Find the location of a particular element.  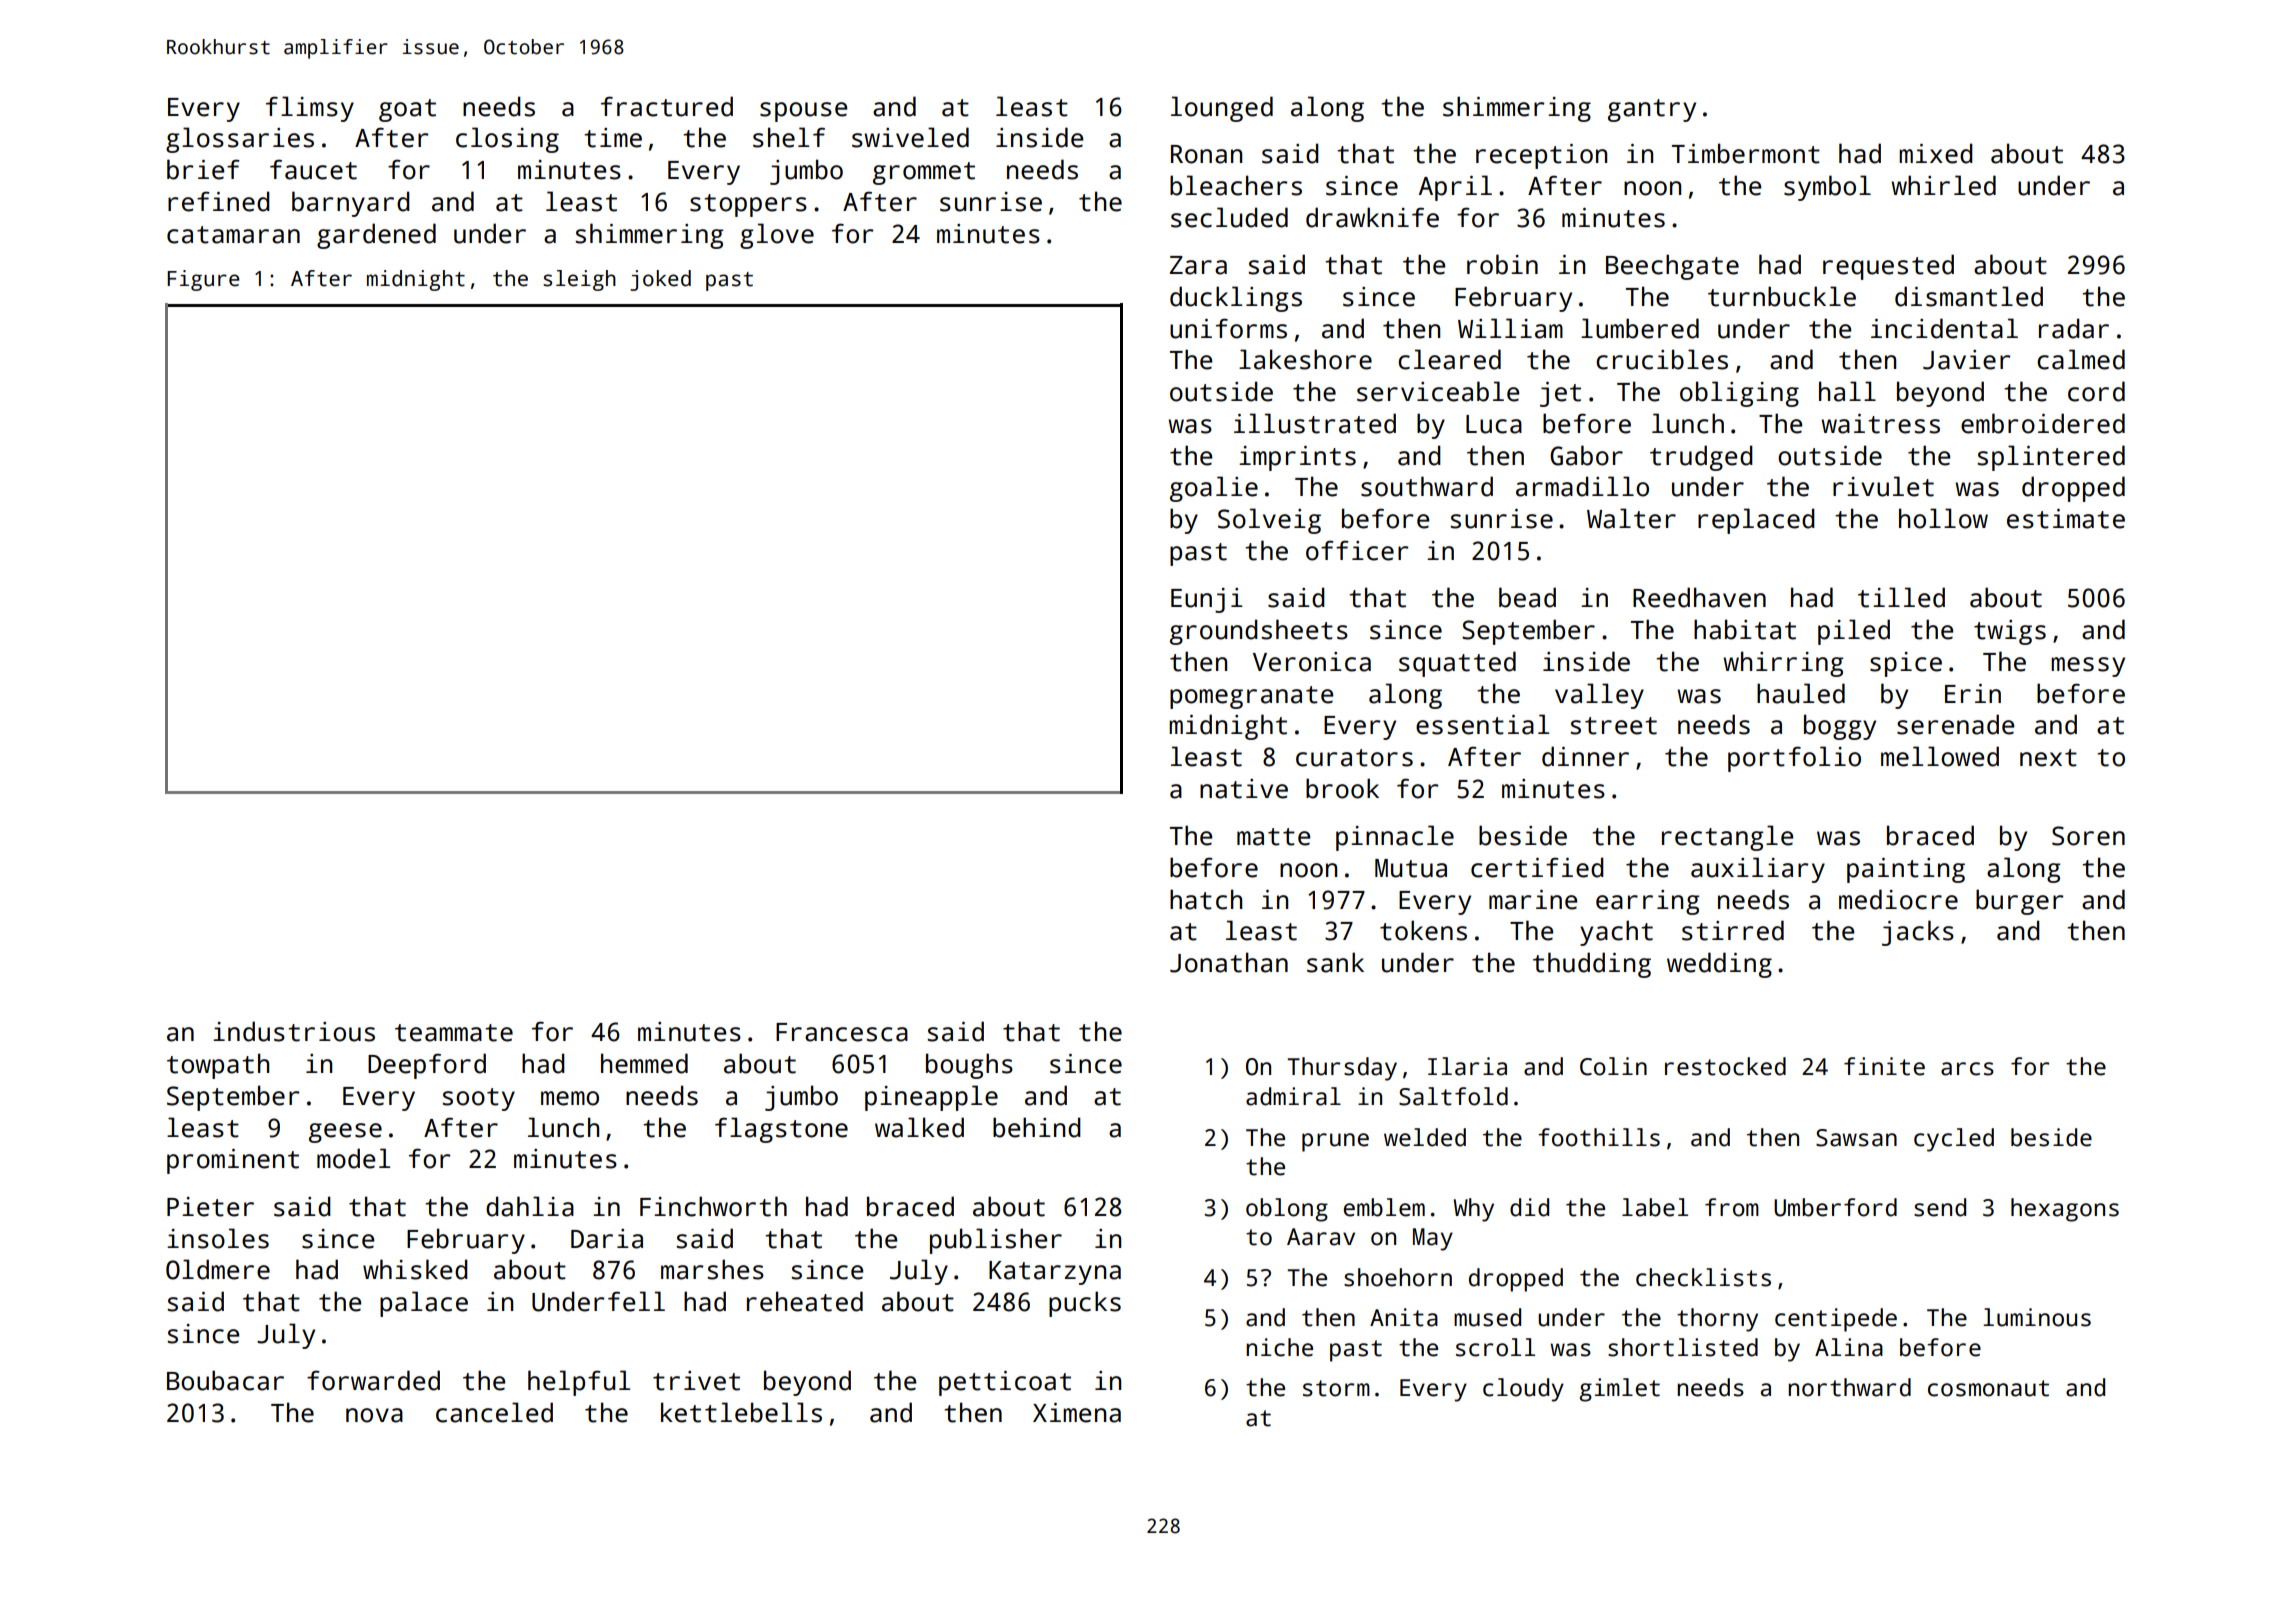

Eunji is located at coordinates (1207, 600).
